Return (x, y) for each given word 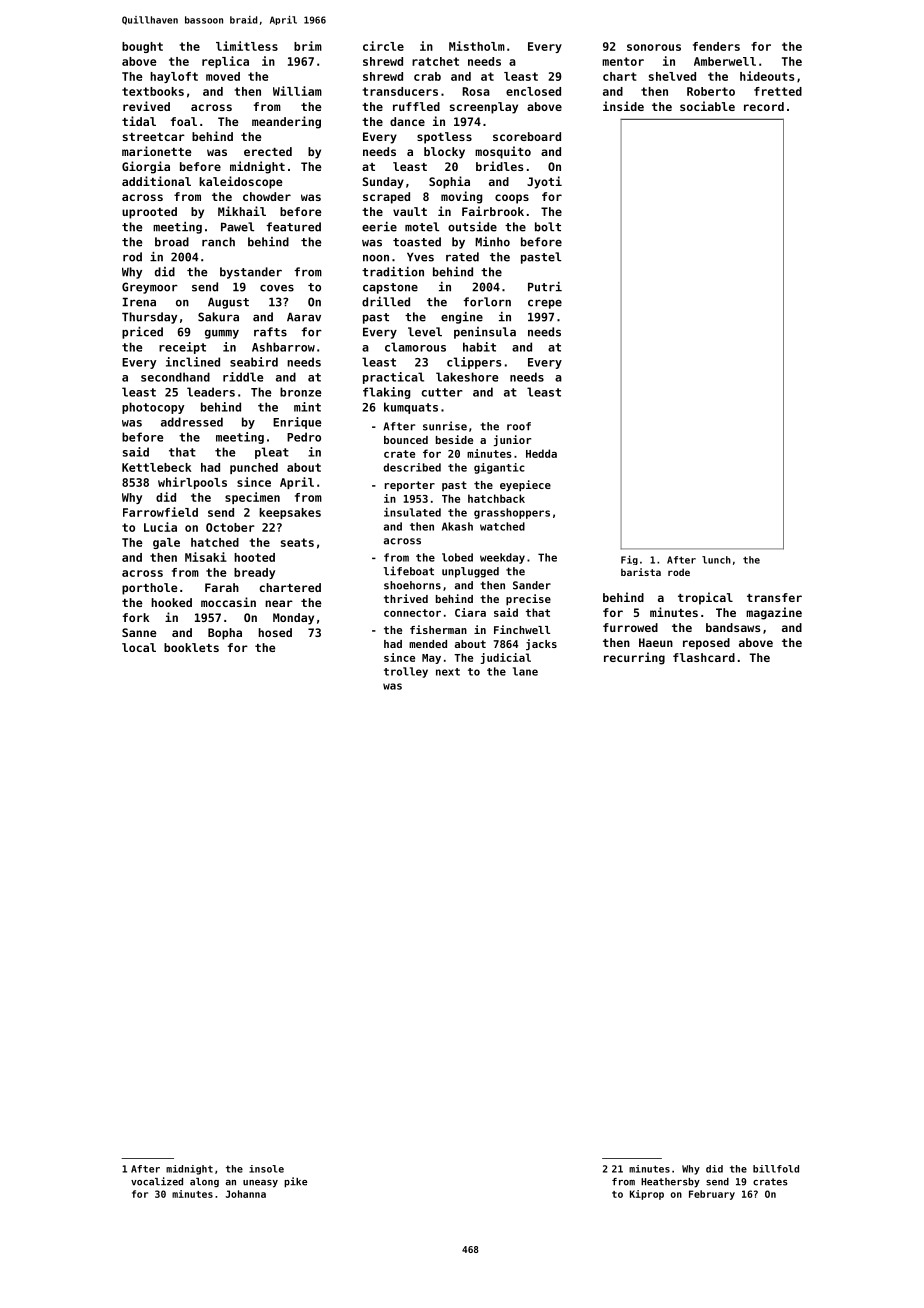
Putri (545, 287)
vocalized (157, 1181)
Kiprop (647, 1195)
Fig (629, 560)
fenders (716, 46)
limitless (247, 46)
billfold (776, 1169)
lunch (716, 560)
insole (266, 1169)
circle (383, 46)
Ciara (470, 612)
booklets (191, 647)
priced (142, 333)
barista (641, 572)
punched (254, 468)
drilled (386, 302)
